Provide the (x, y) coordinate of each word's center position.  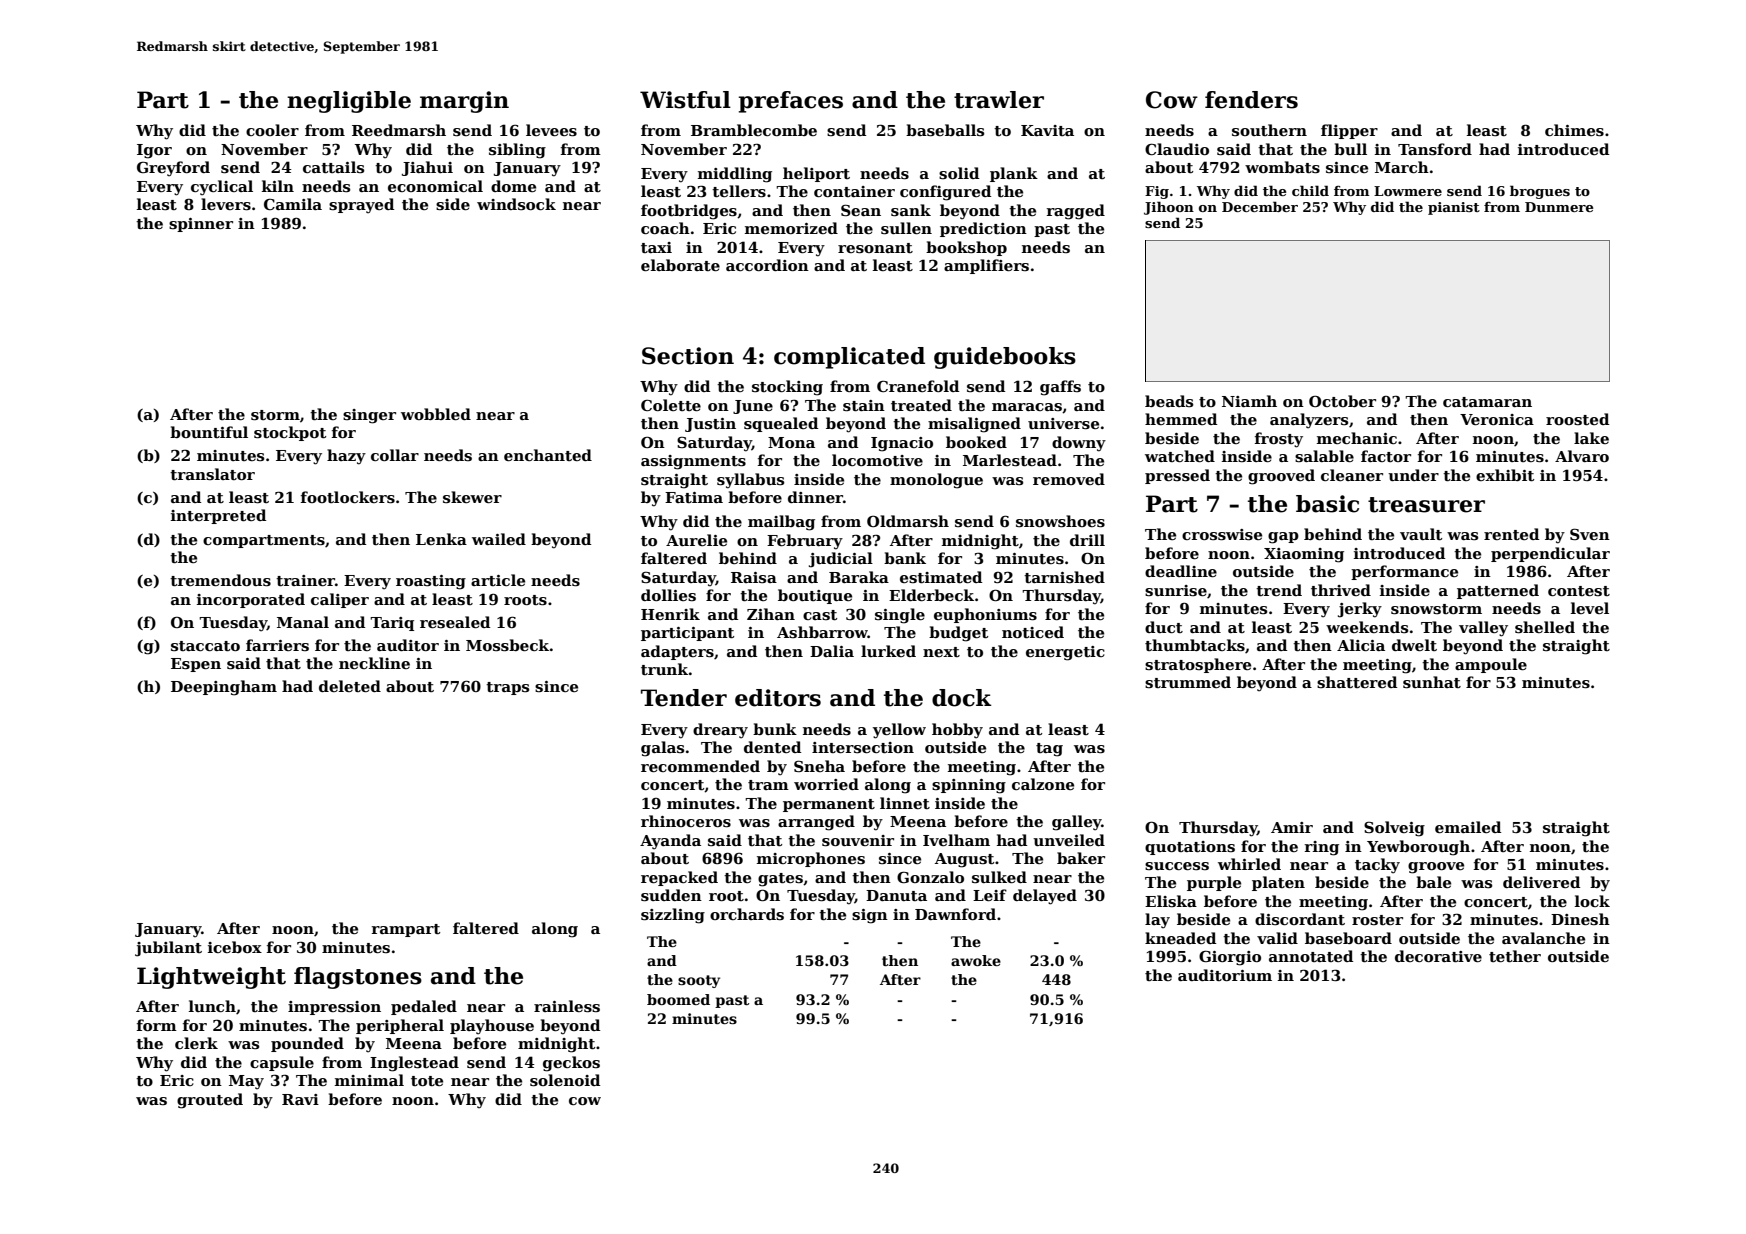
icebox (235, 947)
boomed (678, 999)
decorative (1438, 956)
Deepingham (224, 688)
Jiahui (427, 168)
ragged (1076, 212)
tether (1515, 956)
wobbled (436, 414)
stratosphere (1198, 665)
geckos (571, 1064)
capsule (282, 1063)
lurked (888, 651)
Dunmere (1559, 207)
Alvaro (1582, 456)
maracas (1027, 407)
